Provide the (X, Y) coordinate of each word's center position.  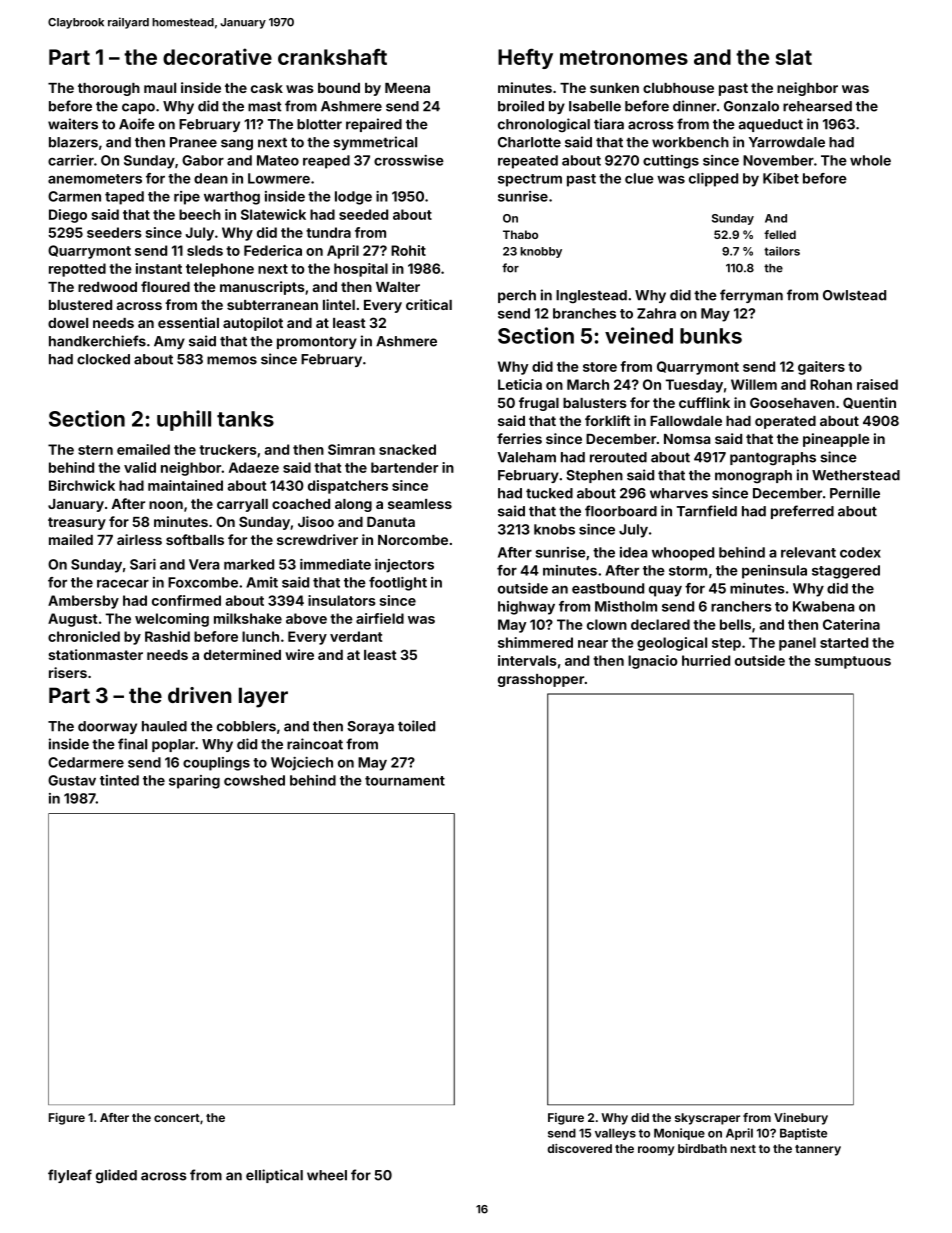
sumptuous (853, 662)
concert (177, 1118)
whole (870, 160)
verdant (356, 636)
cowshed (254, 780)
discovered (579, 1148)
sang (237, 145)
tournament (405, 781)
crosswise (409, 160)
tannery (818, 1150)
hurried (706, 660)
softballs (195, 539)
